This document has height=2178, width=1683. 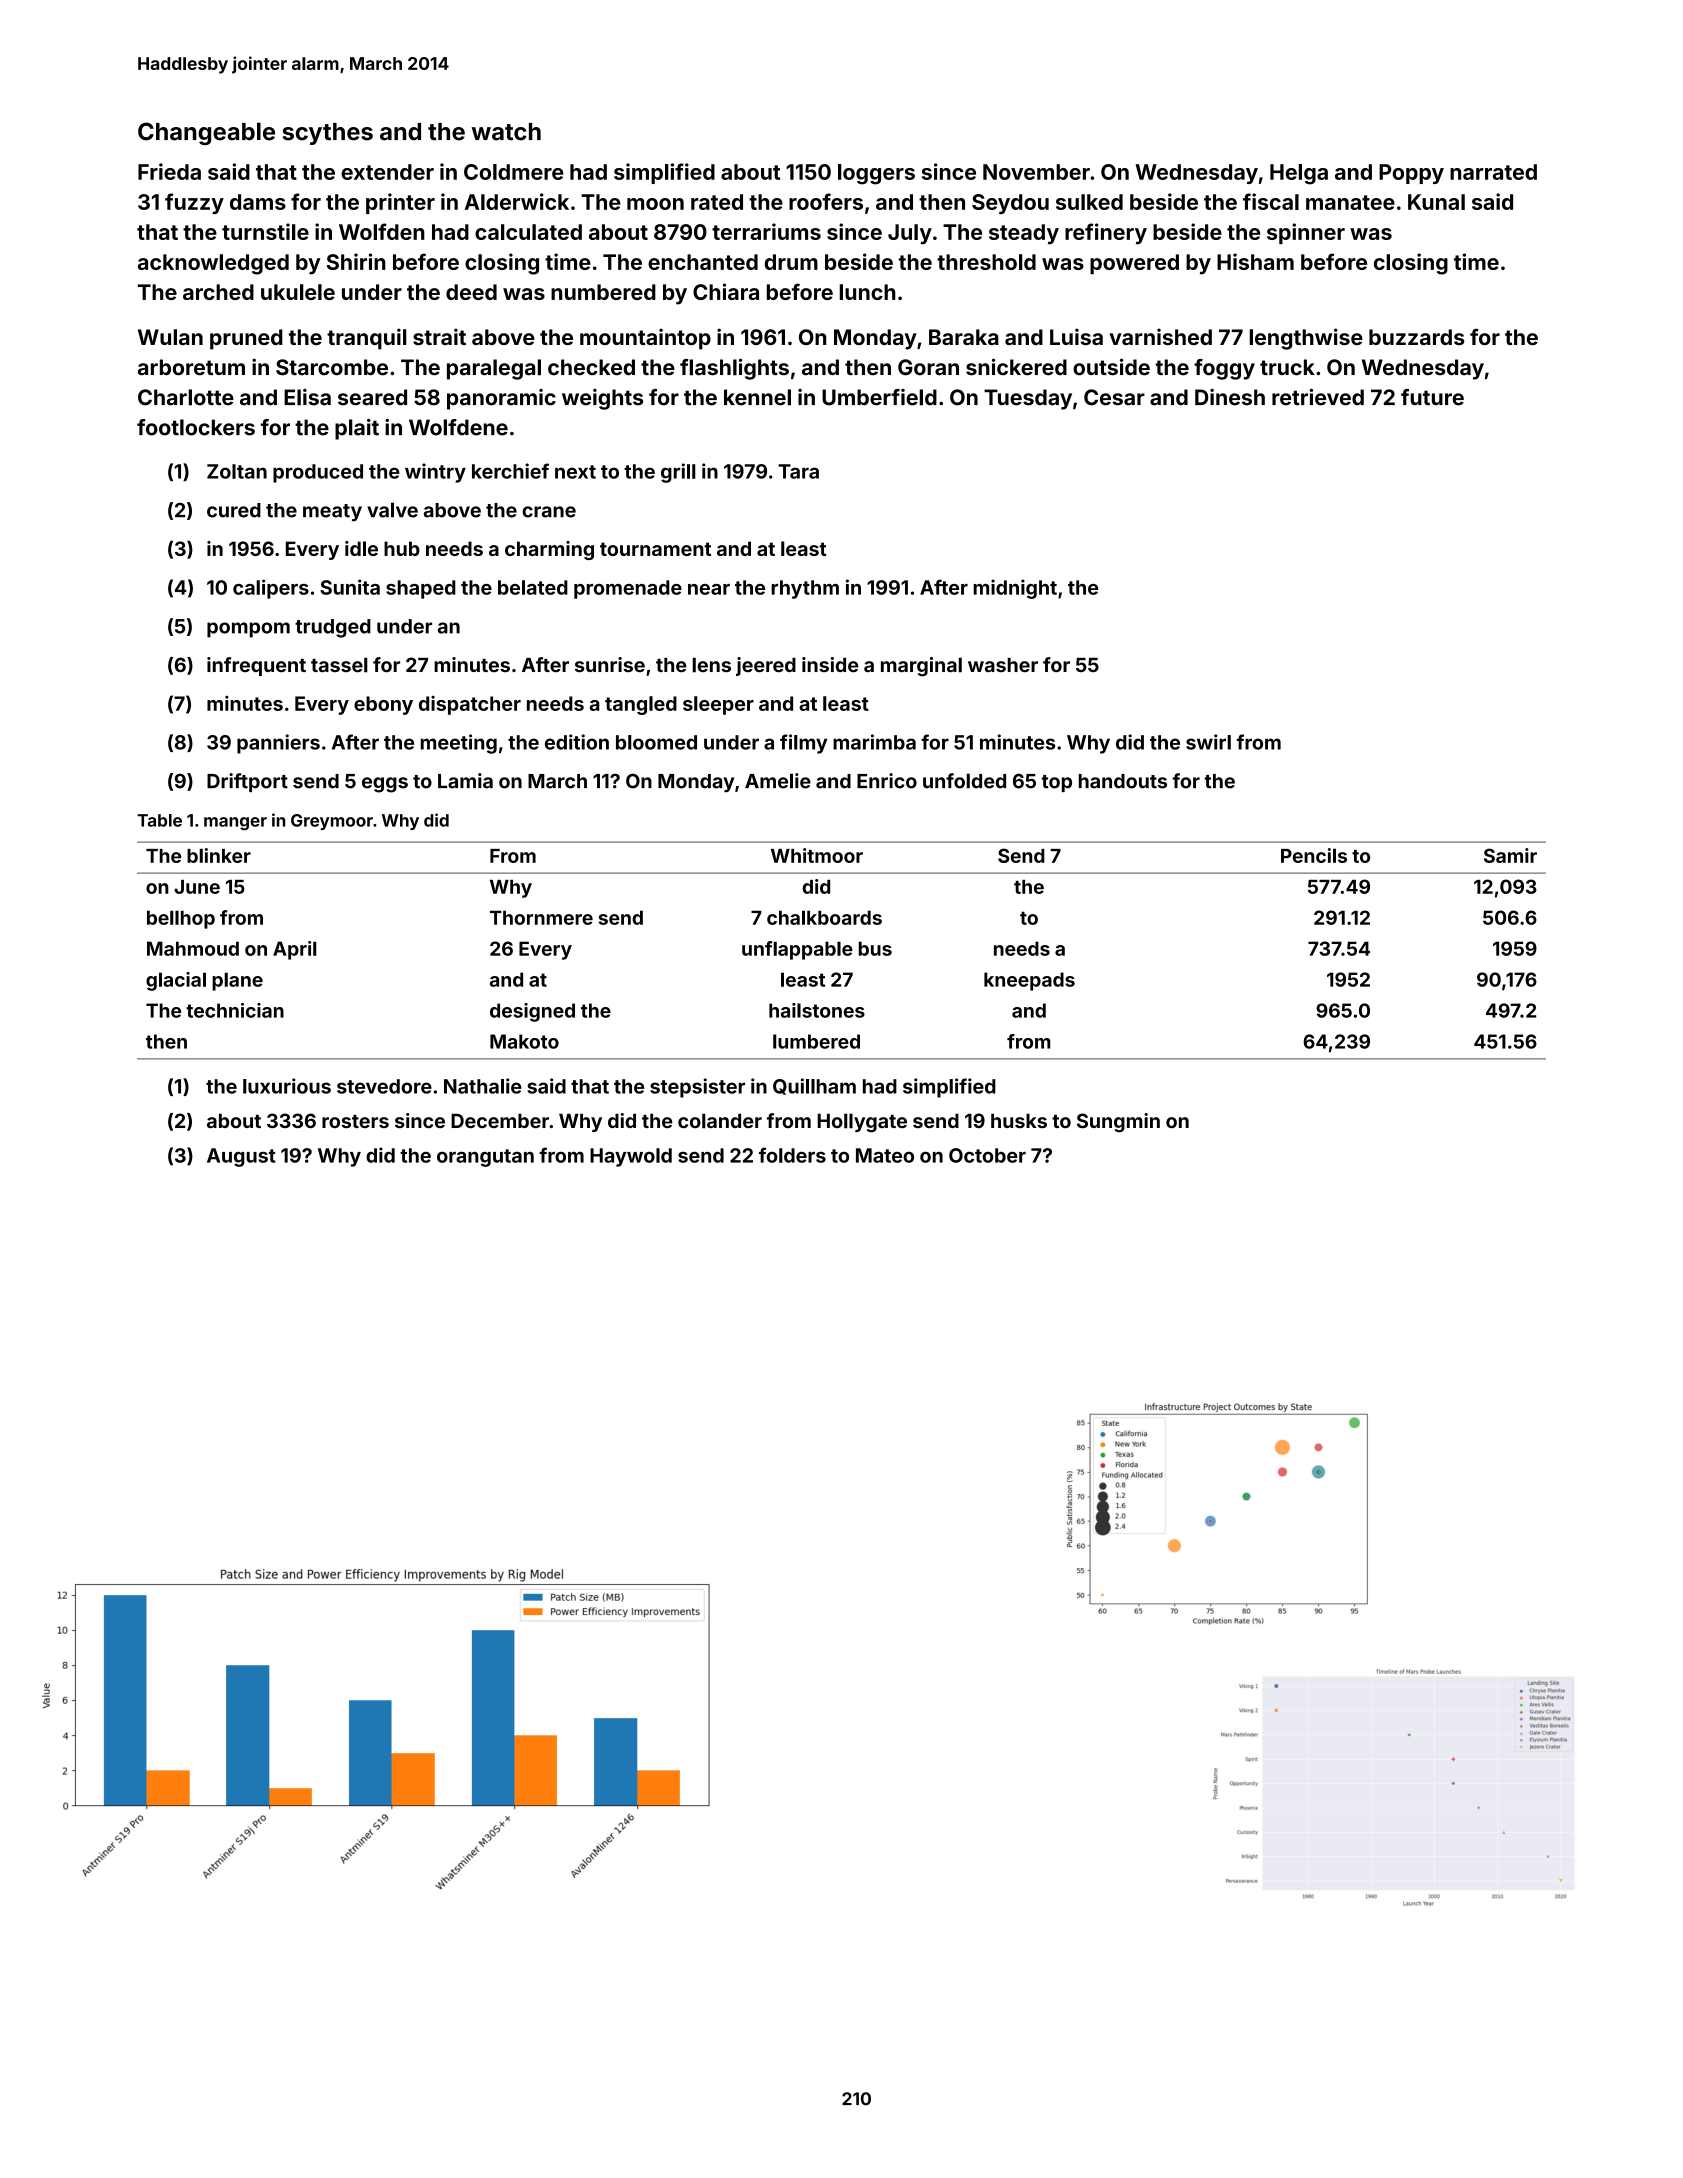 I want to click on bus, so click(x=875, y=948).
